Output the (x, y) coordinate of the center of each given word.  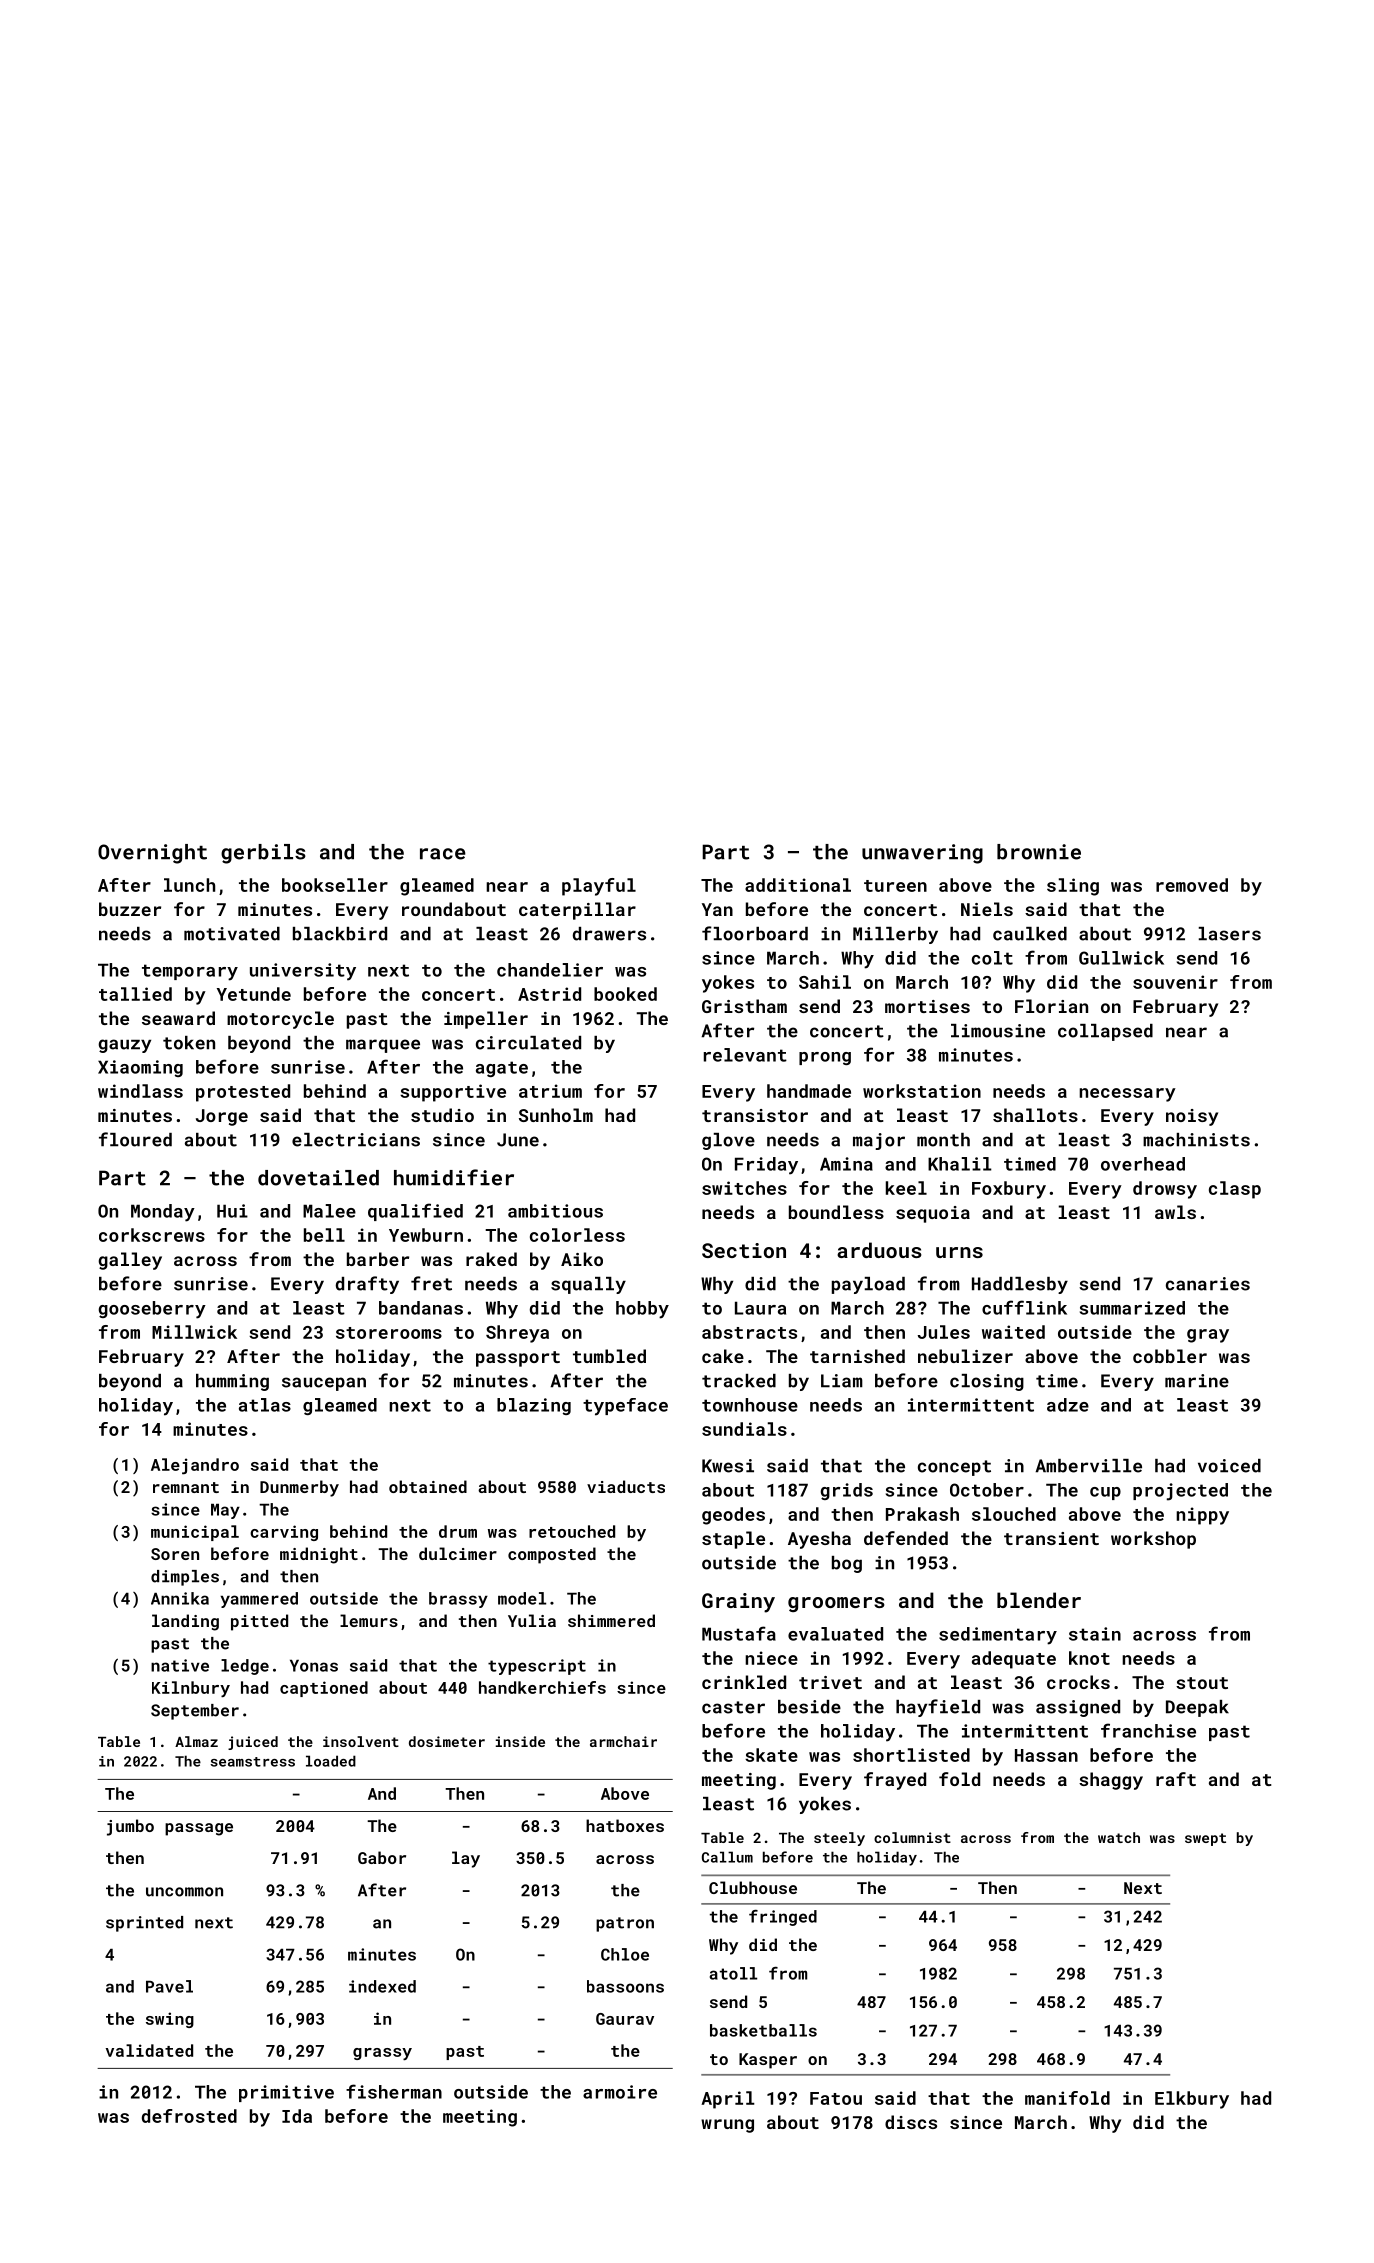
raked (491, 1259)
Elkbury (1192, 2100)
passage (199, 1829)
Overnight (152, 854)
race (443, 854)
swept (1205, 1839)
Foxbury (1009, 1190)
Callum (727, 1857)
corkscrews (152, 1235)
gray (1208, 1336)
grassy (382, 2054)
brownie (1039, 852)
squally (588, 1285)
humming (232, 1382)
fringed (783, 1918)
